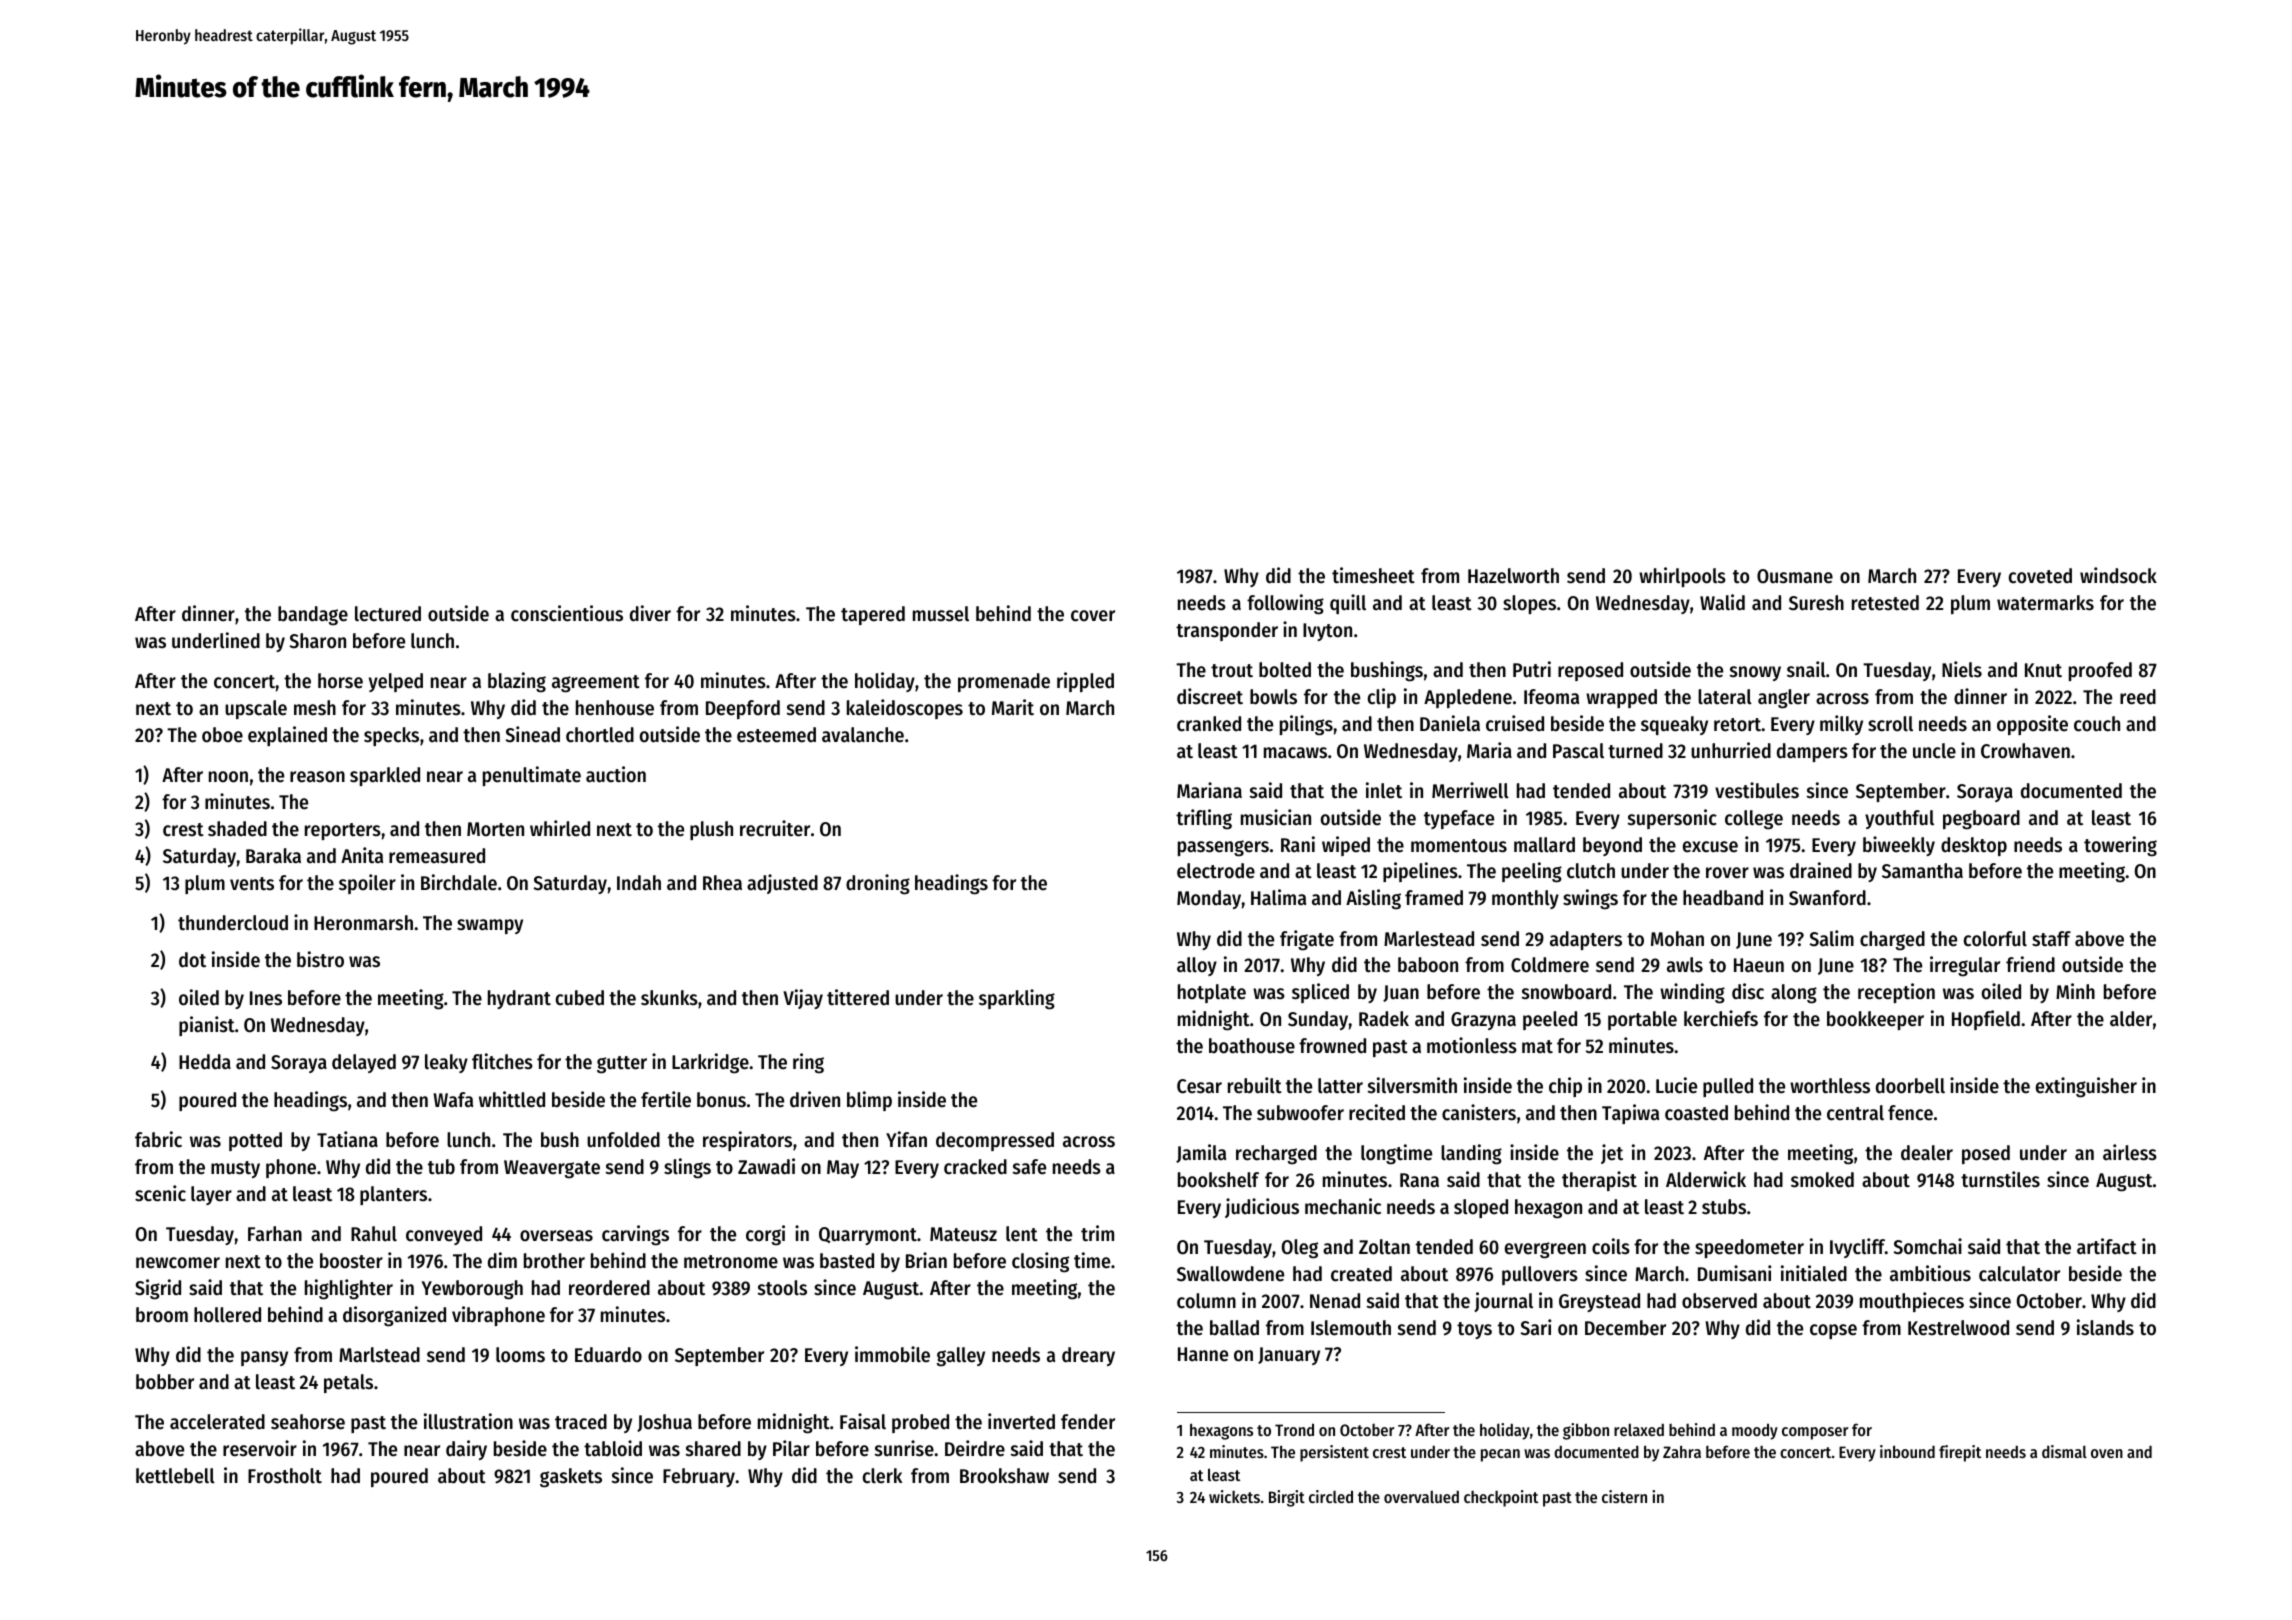 The height and width of the image is (1620, 2292). What do you see at coordinates (2064, 1451) in the image?
I see `dismal` at bounding box center [2064, 1451].
